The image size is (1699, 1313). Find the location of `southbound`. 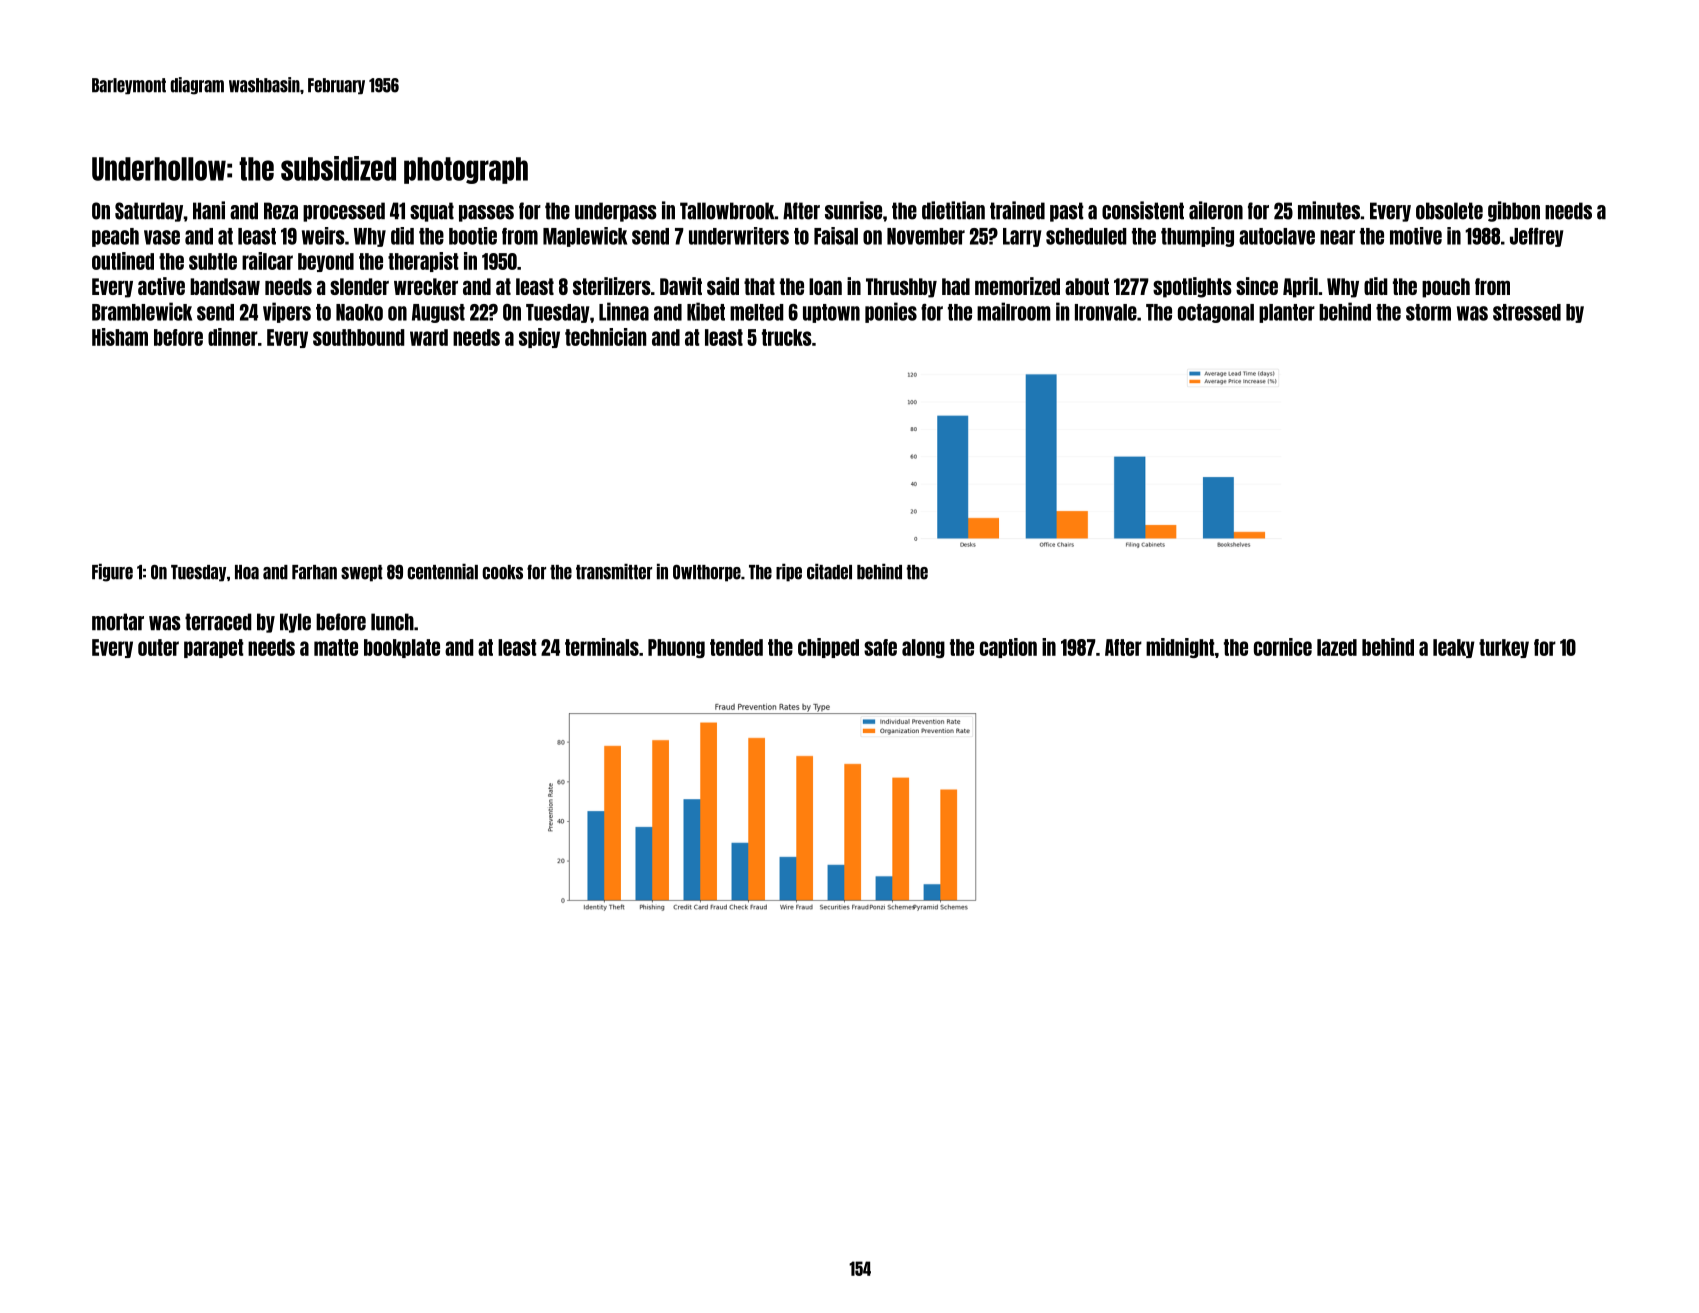

southbound is located at coordinates (359, 337).
